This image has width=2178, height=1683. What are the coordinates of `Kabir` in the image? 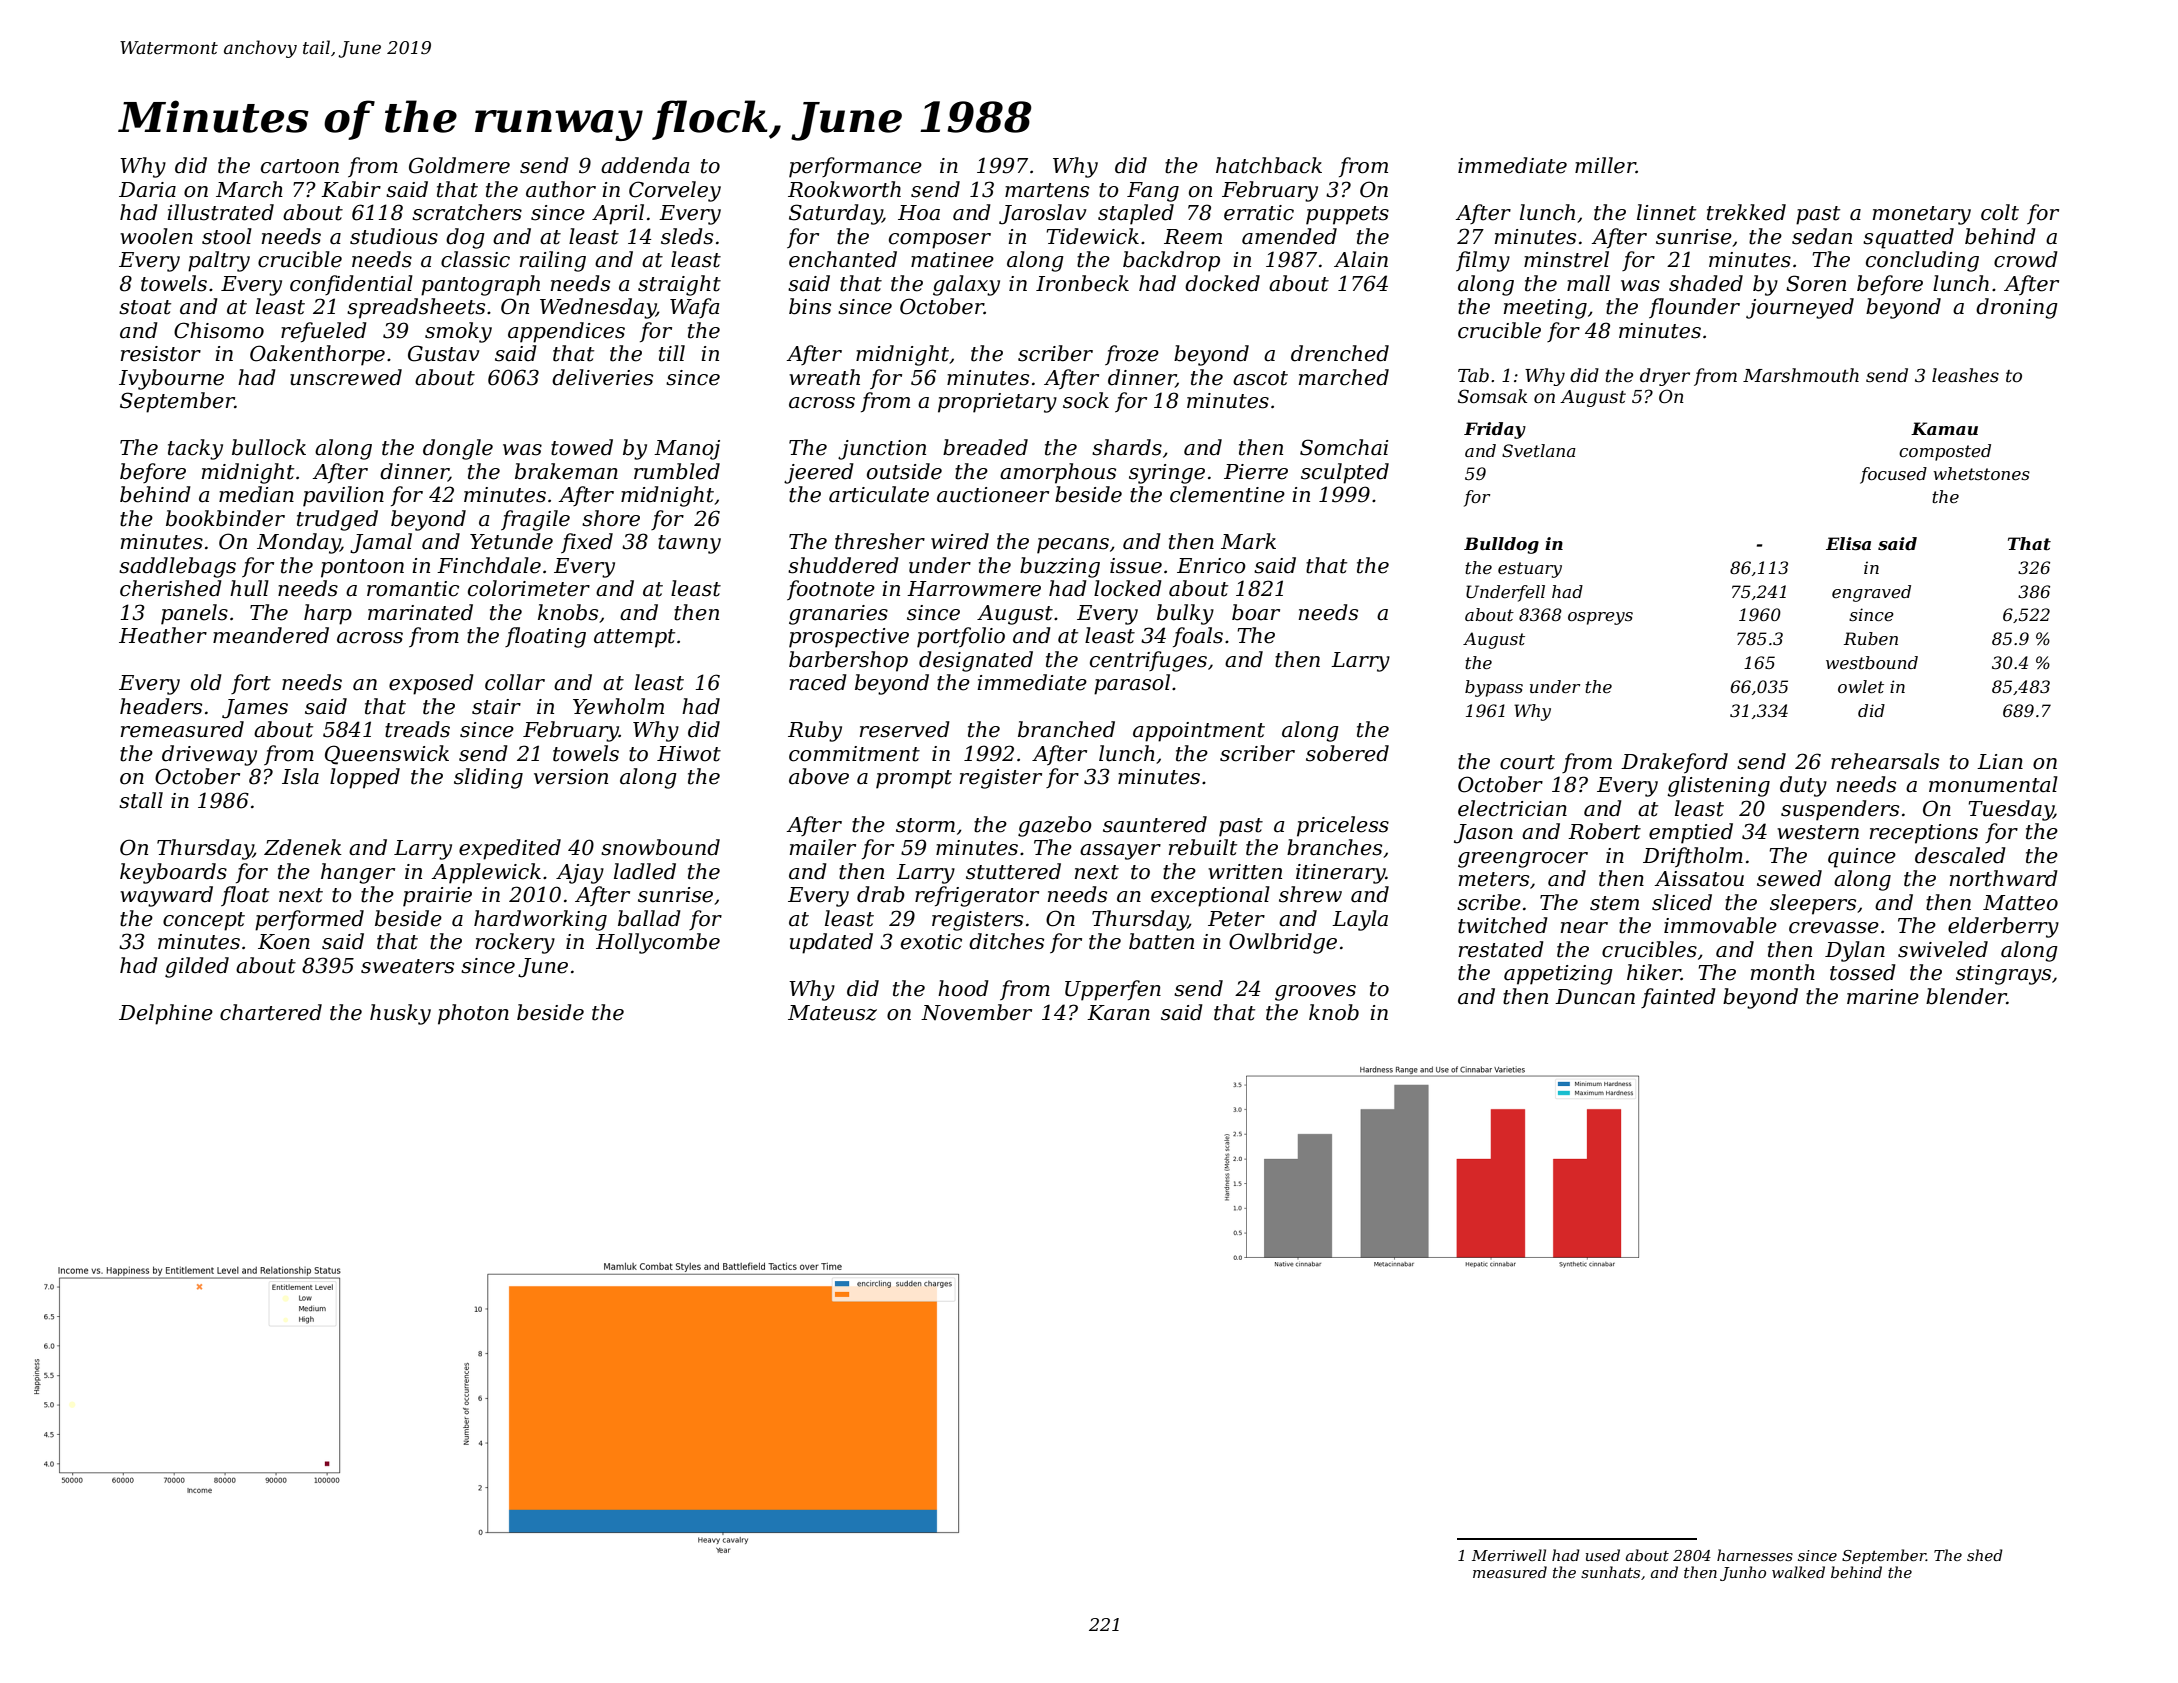 It's located at (351, 189).
